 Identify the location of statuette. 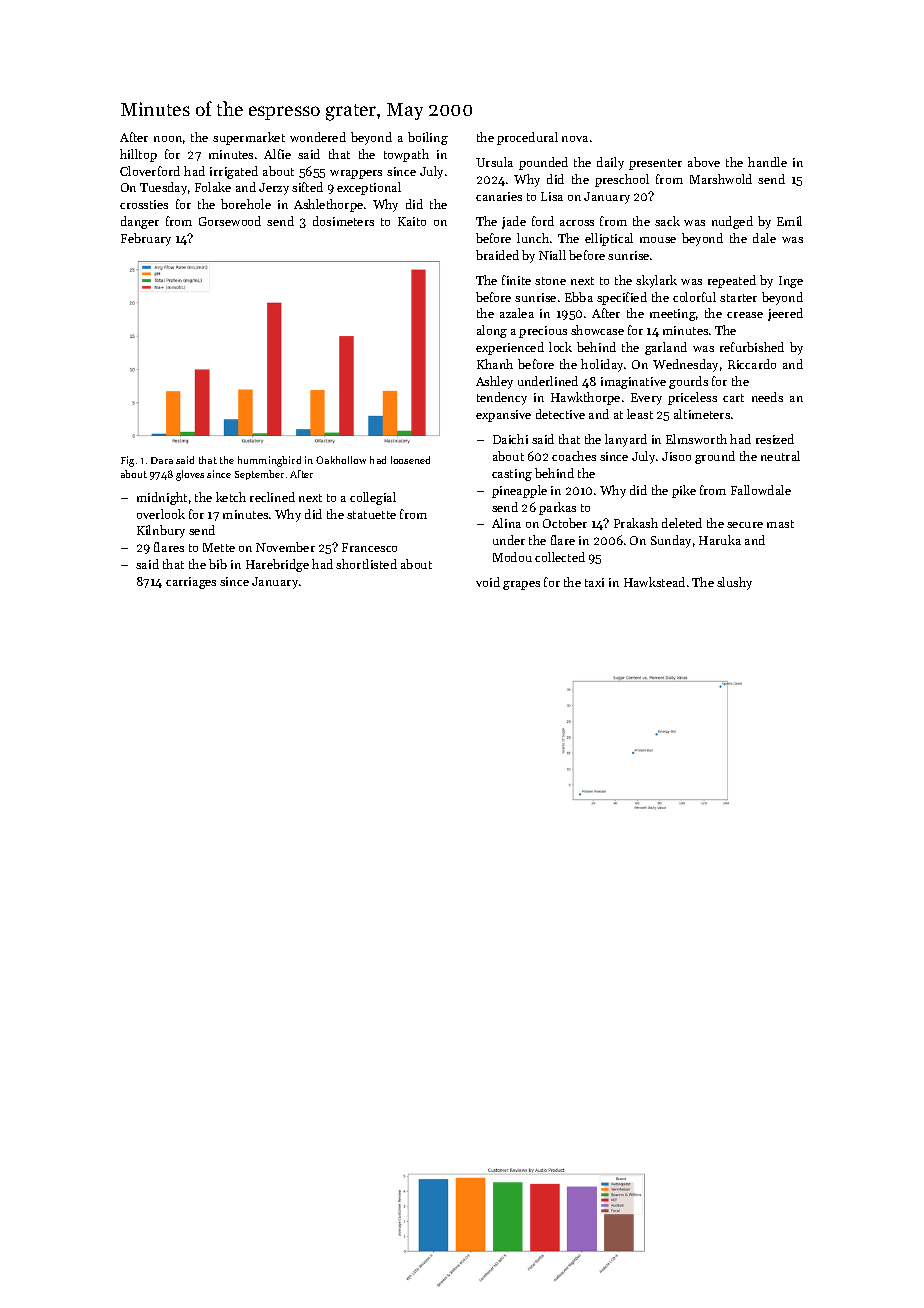
(371, 515).
